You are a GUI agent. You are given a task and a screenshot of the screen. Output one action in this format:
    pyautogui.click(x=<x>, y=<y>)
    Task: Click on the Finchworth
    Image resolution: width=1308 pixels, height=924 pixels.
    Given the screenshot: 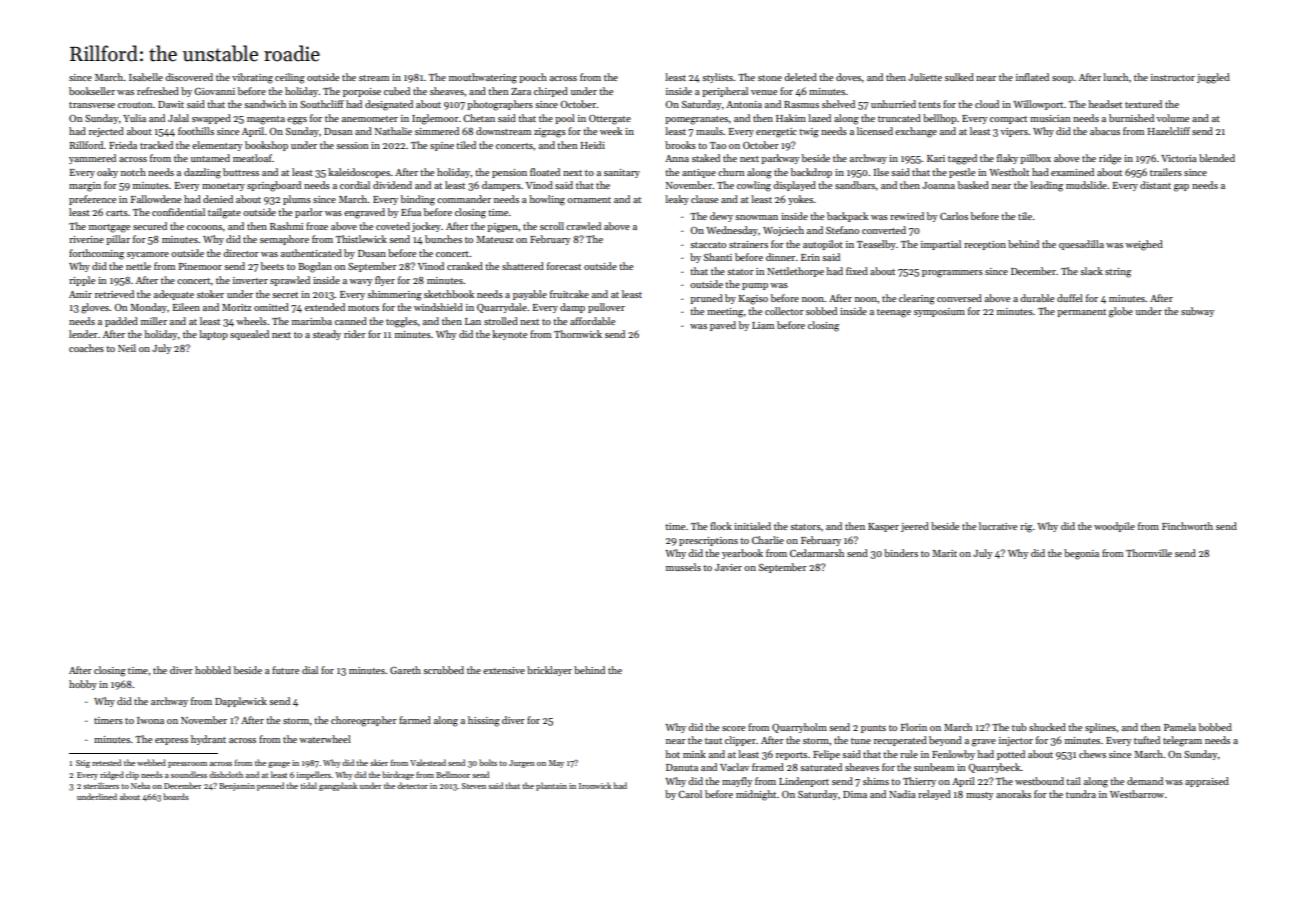 What is the action you would take?
    pyautogui.click(x=1187, y=526)
